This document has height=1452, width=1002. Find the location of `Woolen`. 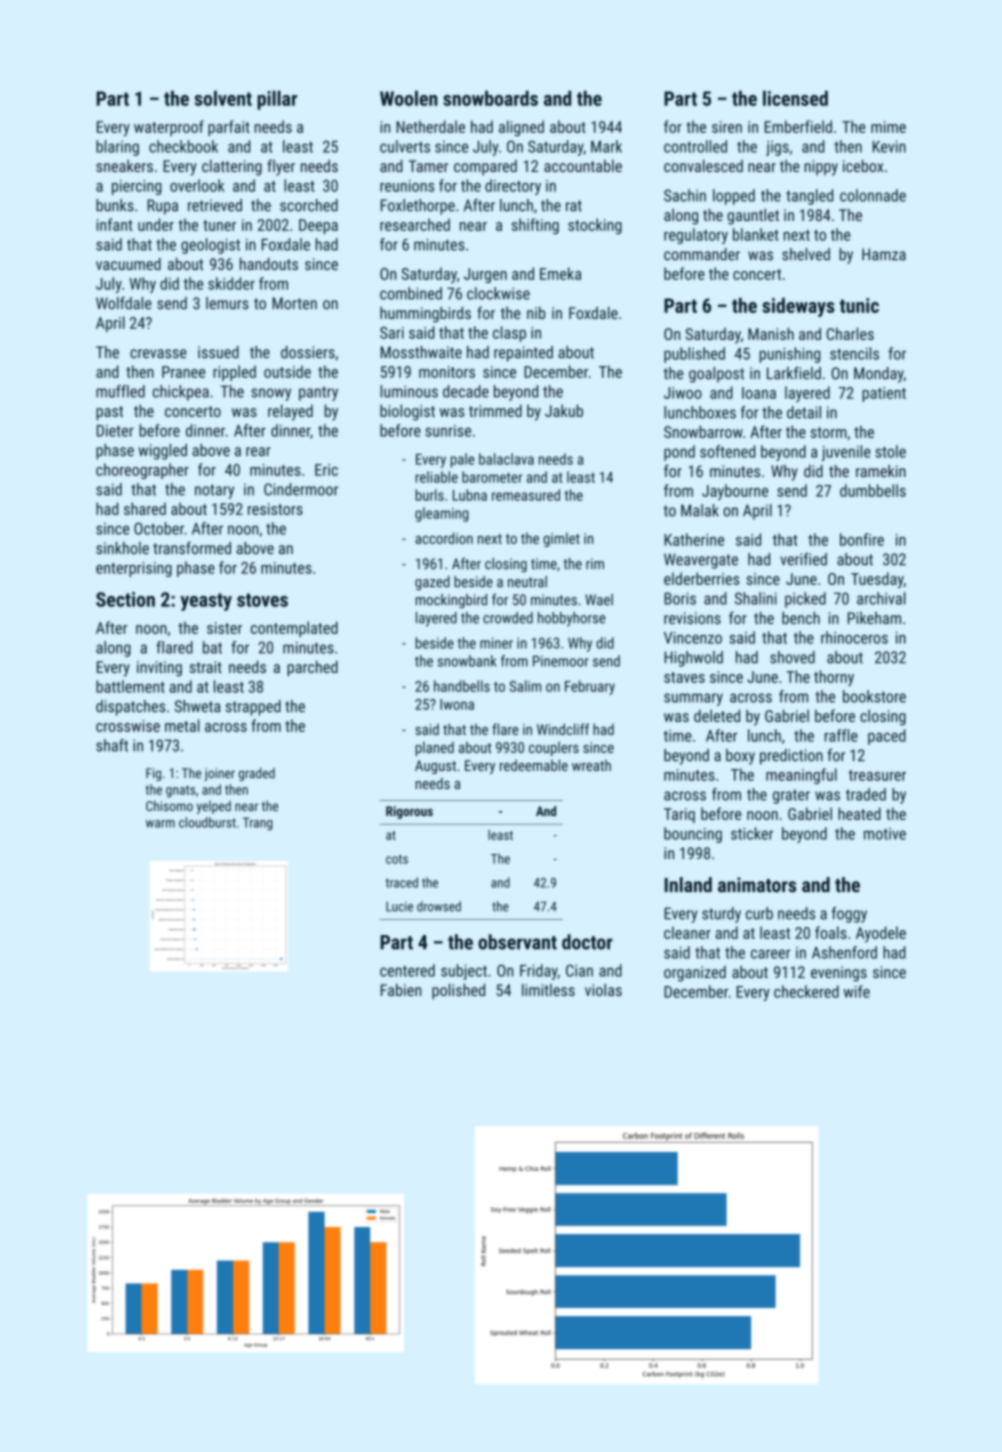

Woolen is located at coordinates (409, 98).
